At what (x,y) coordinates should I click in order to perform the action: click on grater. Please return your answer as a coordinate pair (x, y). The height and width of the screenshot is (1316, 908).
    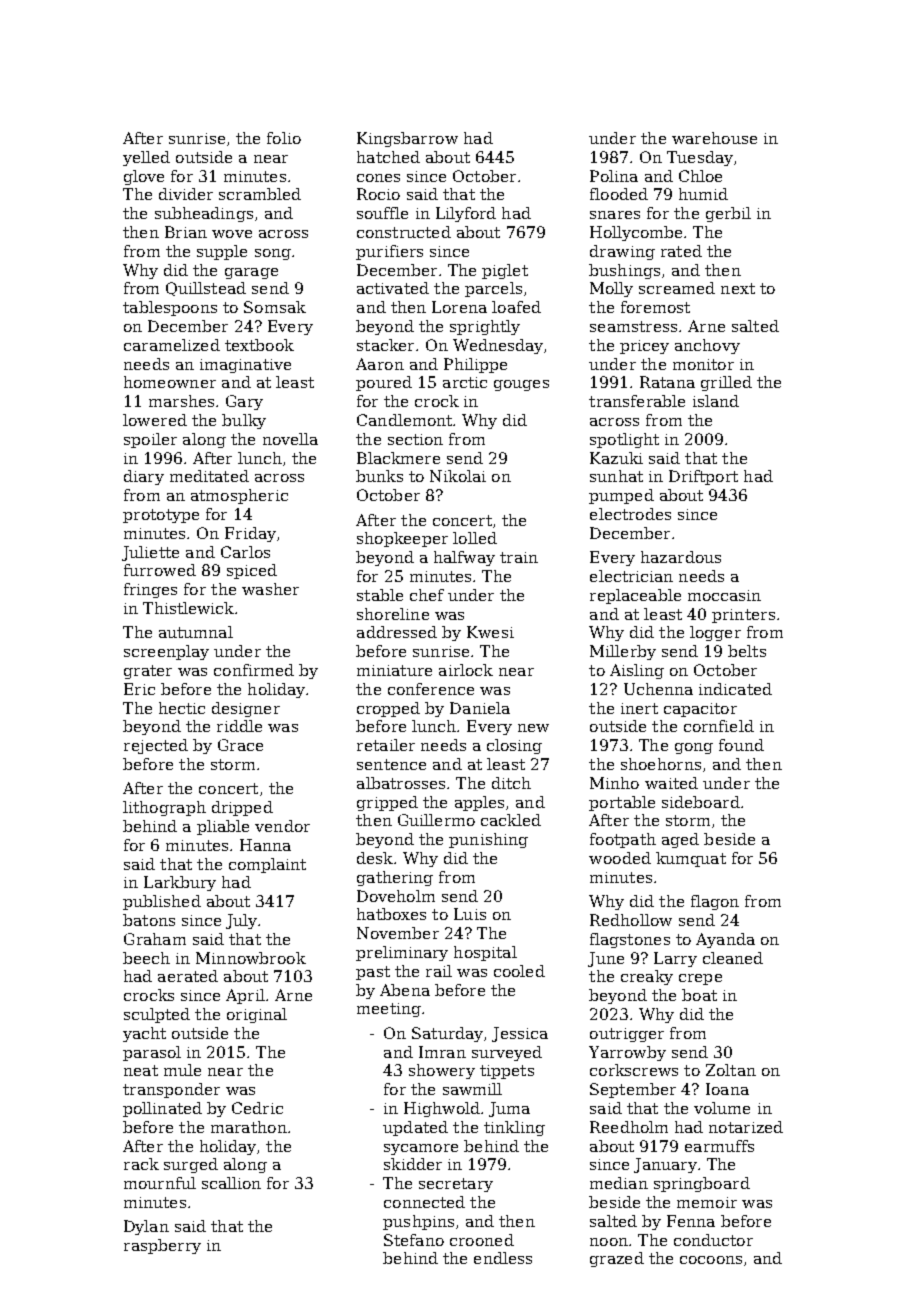
    Looking at the image, I should click on (148, 672).
